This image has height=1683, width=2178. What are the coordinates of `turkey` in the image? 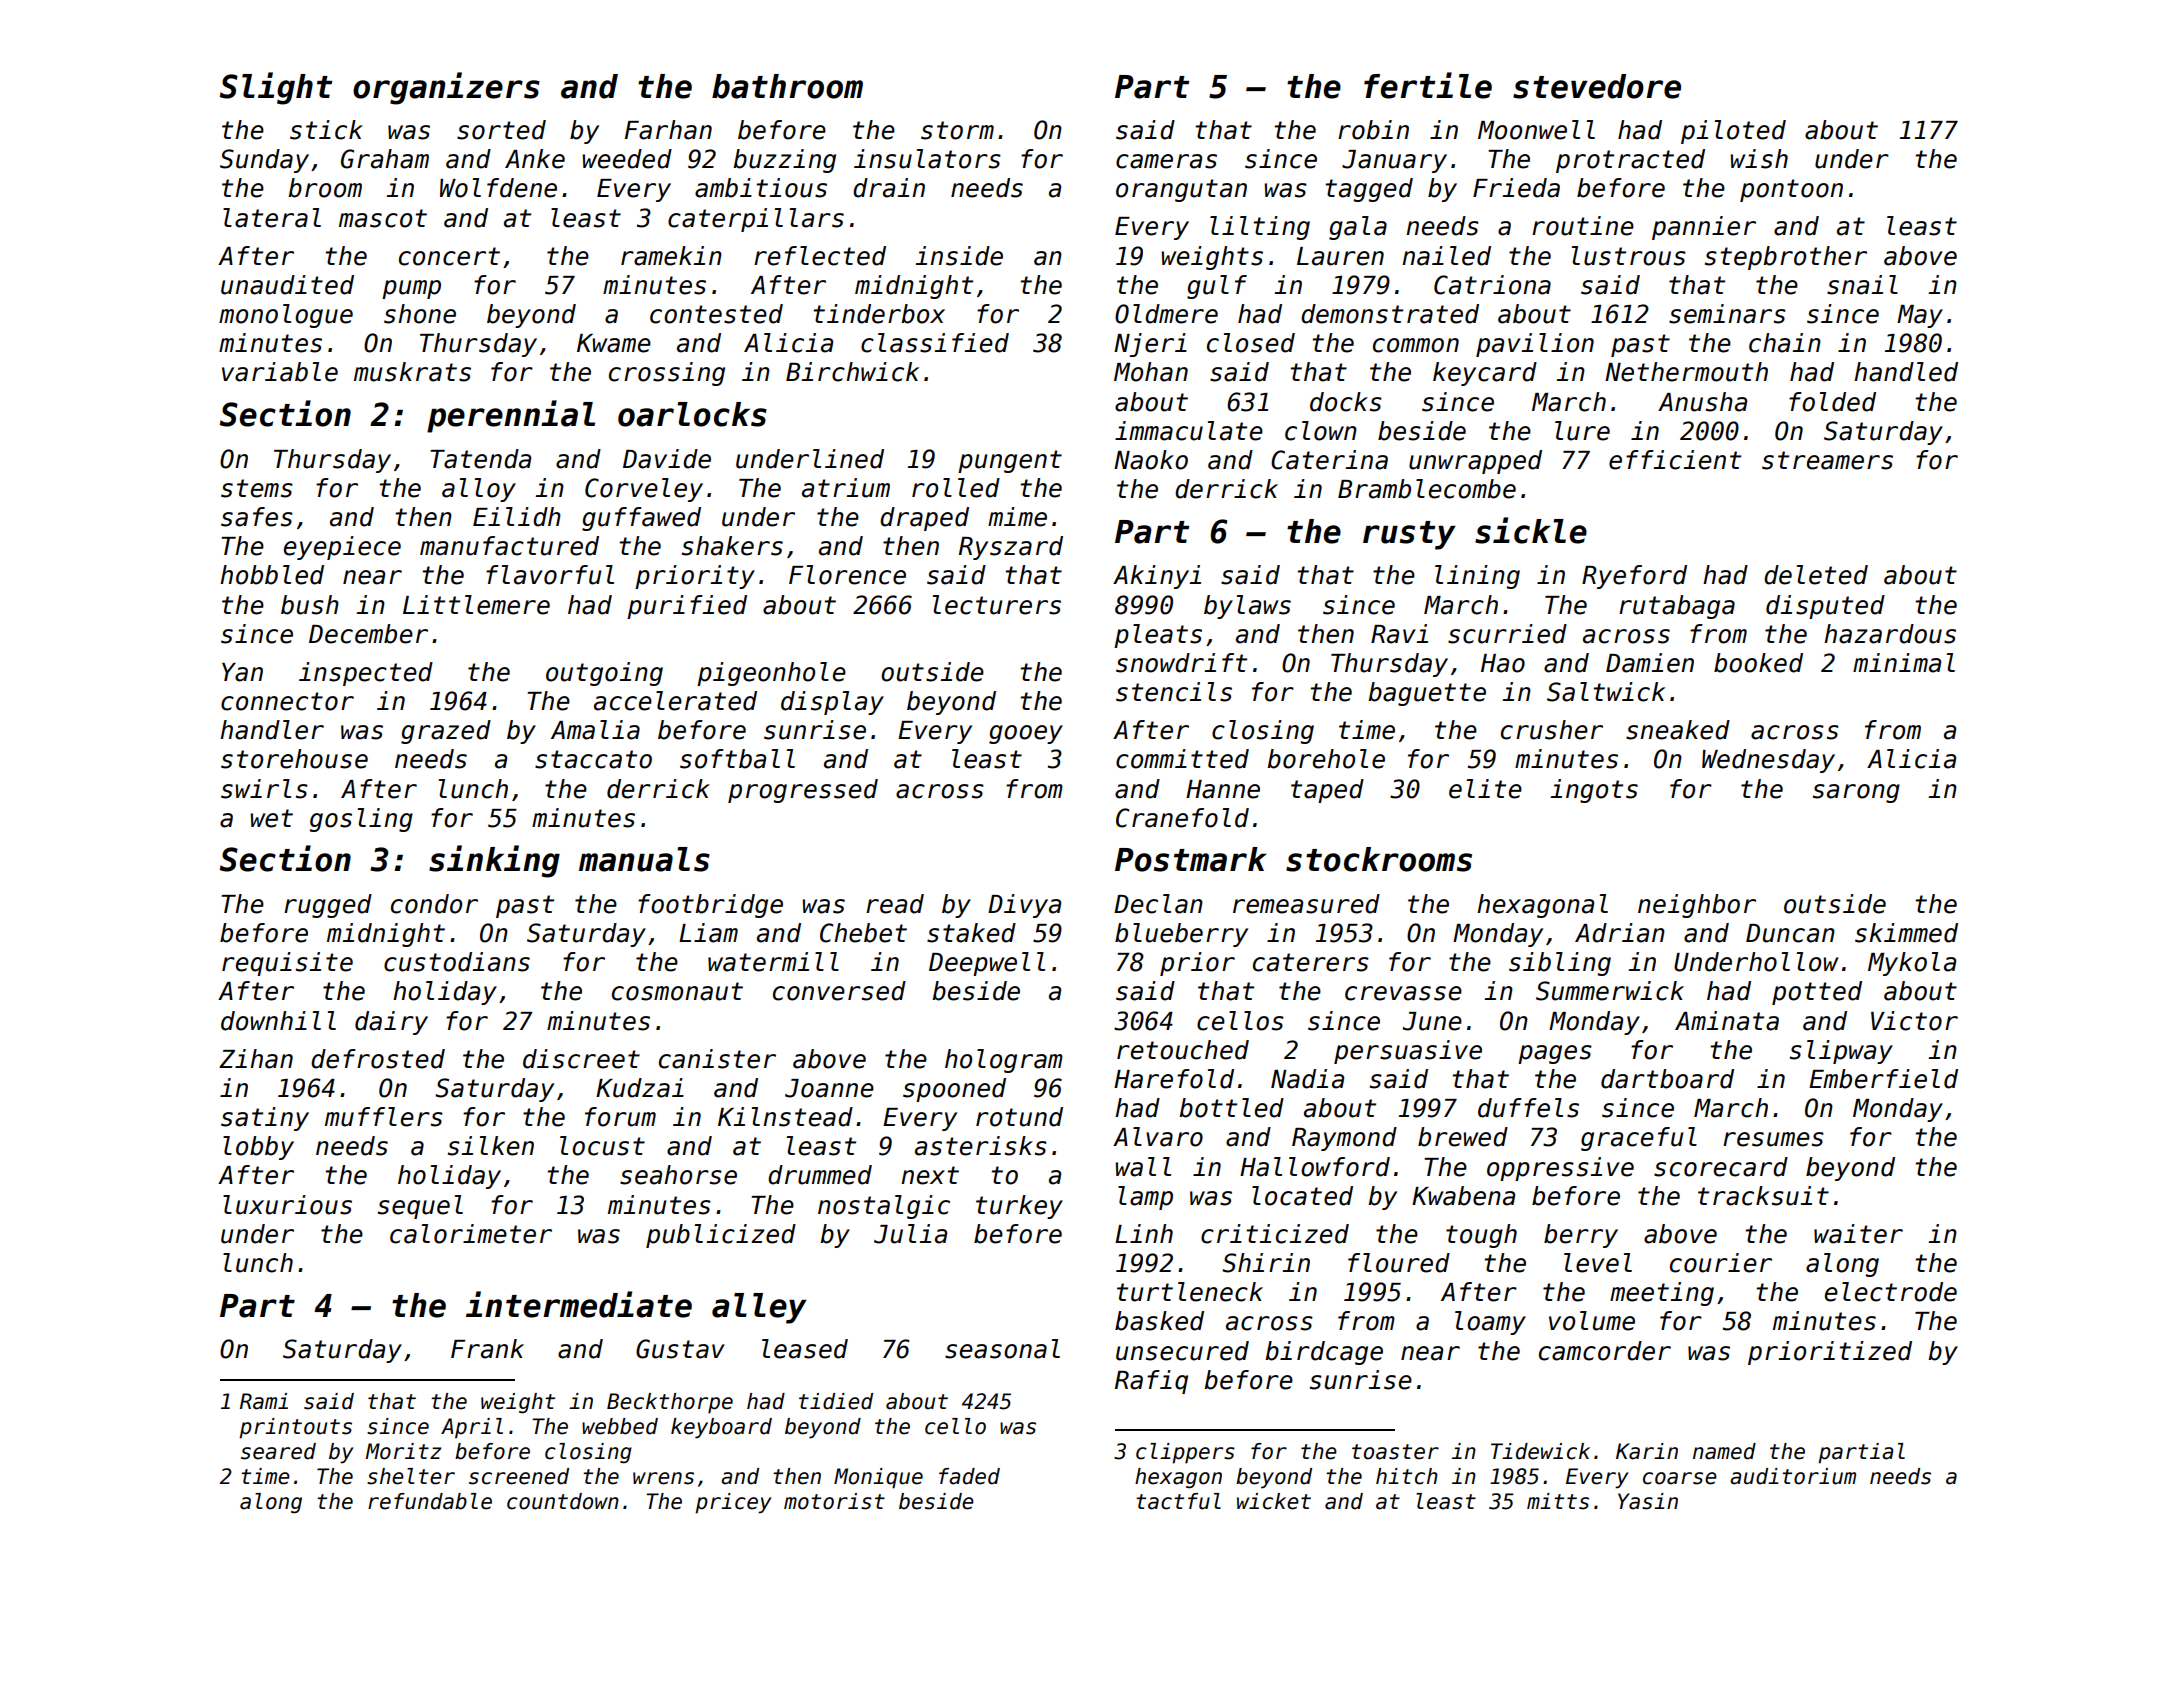 It's located at (1019, 1207).
